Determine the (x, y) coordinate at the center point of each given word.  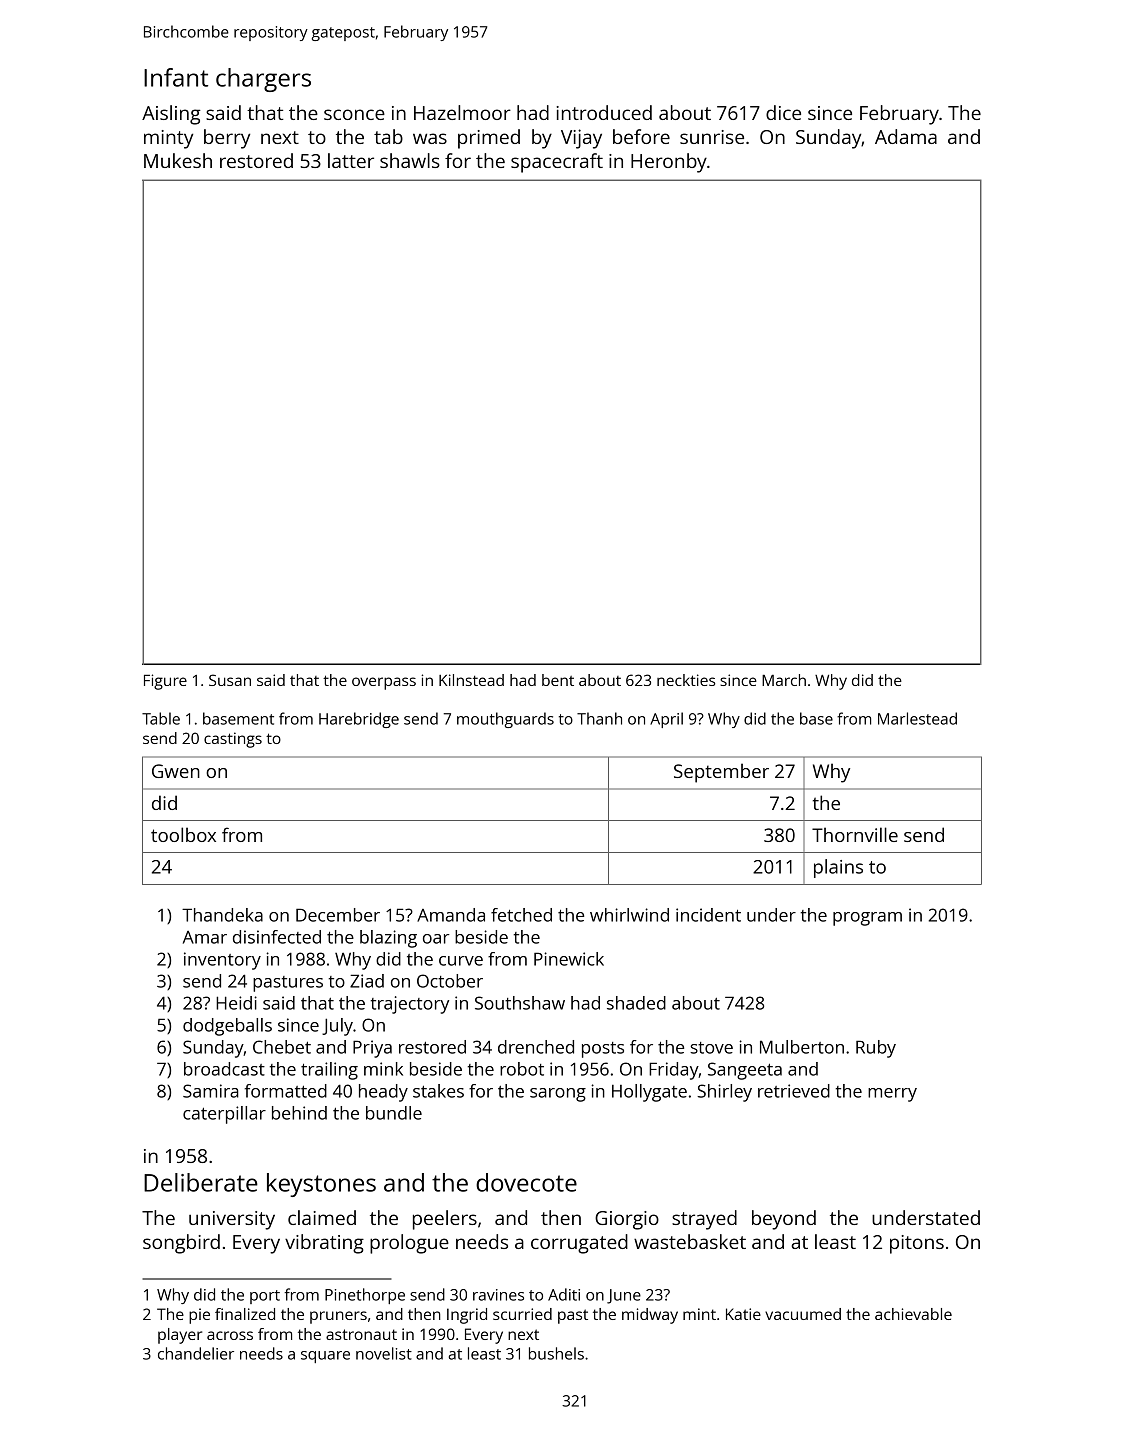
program (867, 919)
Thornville (855, 834)
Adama (906, 136)
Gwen (176, 771)
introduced (604, 112)
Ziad (367, 981)
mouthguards (505, 720)
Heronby (669, 163)
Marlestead (917, 718)
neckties (686, 680)
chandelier (196, 1353)
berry (227, 139)
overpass (384, 683)
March (784, 680)
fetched (521, 915)
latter (351, 160)
